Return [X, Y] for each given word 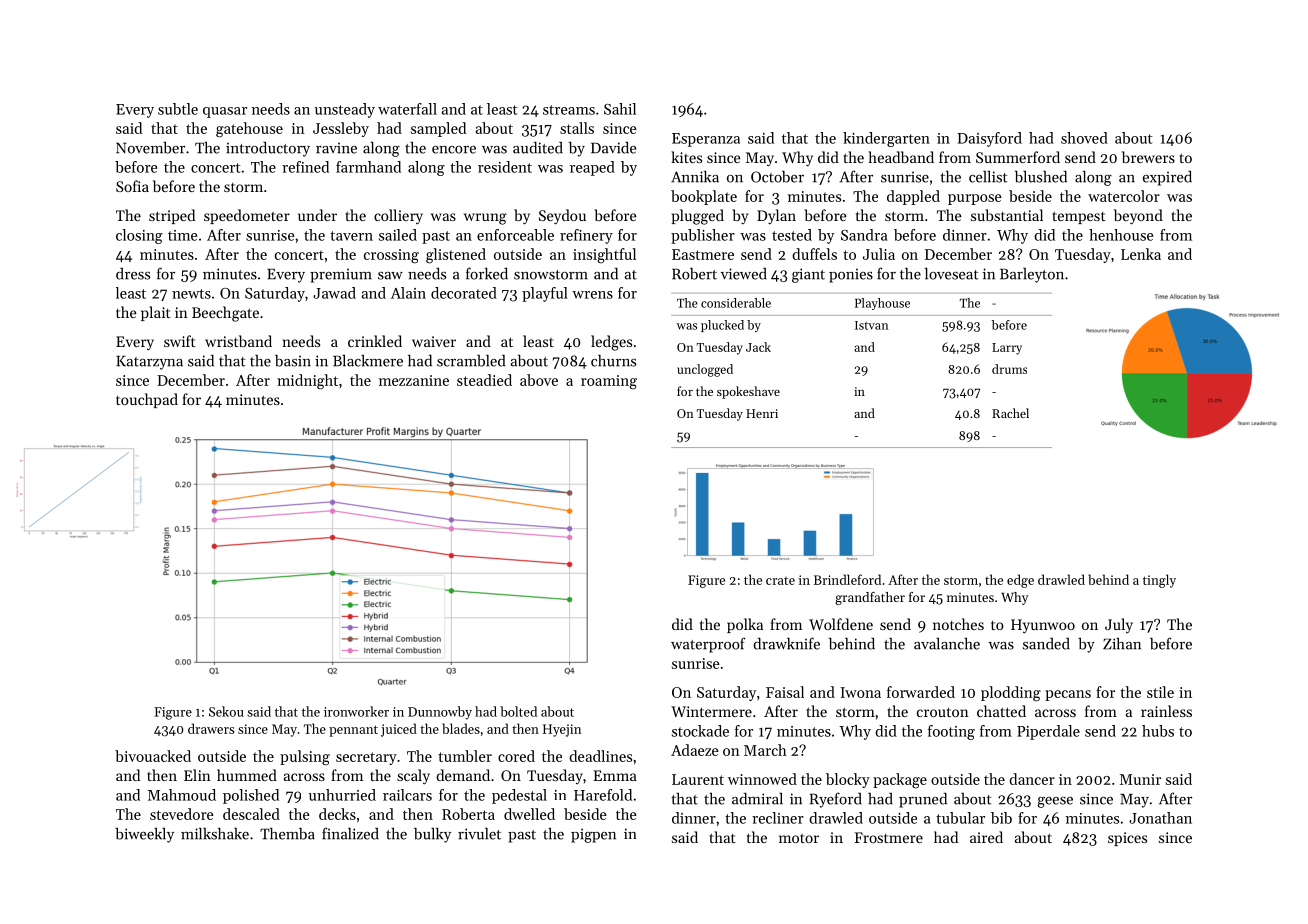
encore [454, 150]
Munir [1140, 779]
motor [799, 838]
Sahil [620, 109]
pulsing [305, 758]
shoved [1084, 138]
